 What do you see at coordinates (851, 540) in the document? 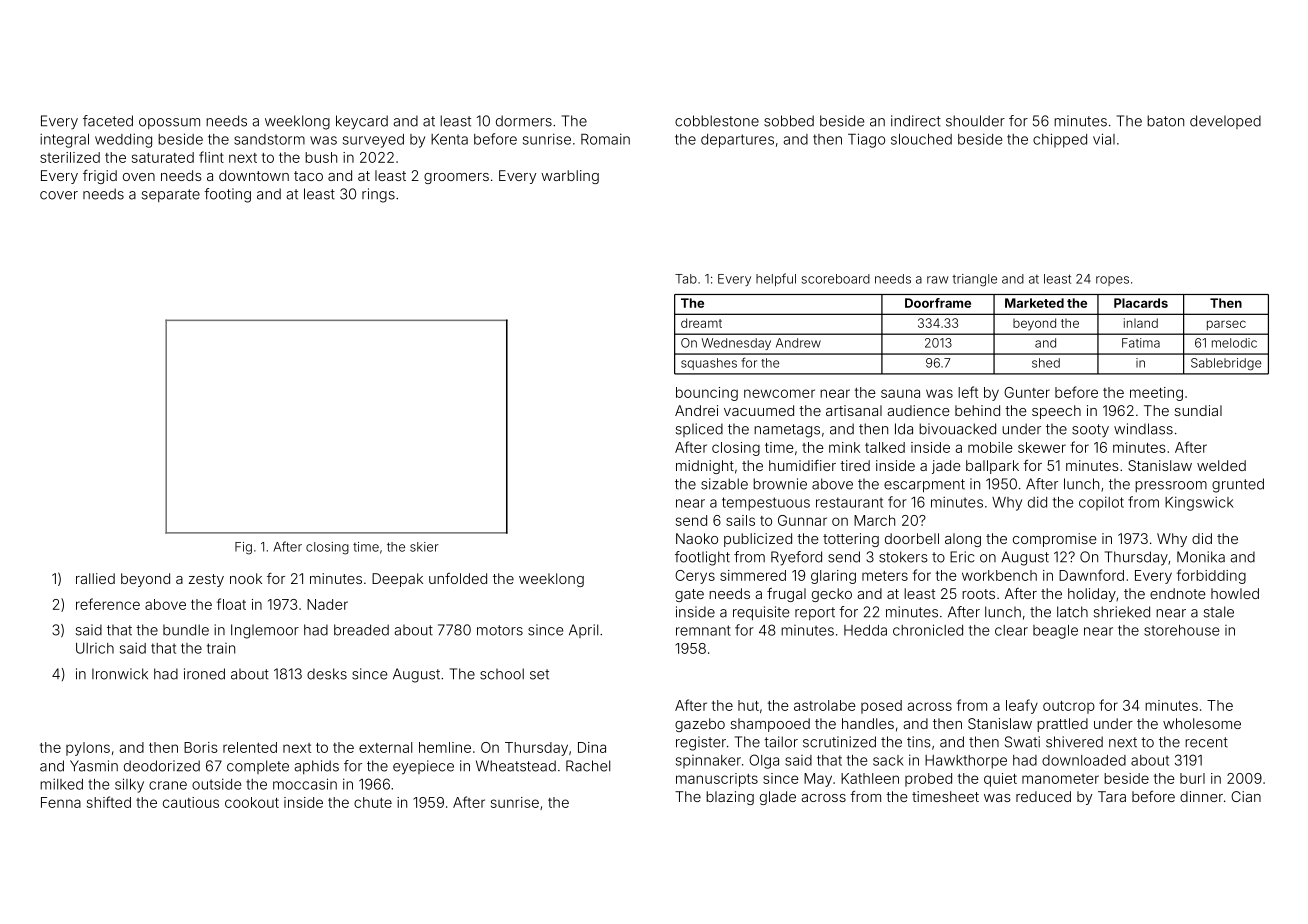
I see `tottering` at bounding box center [851, 540].
